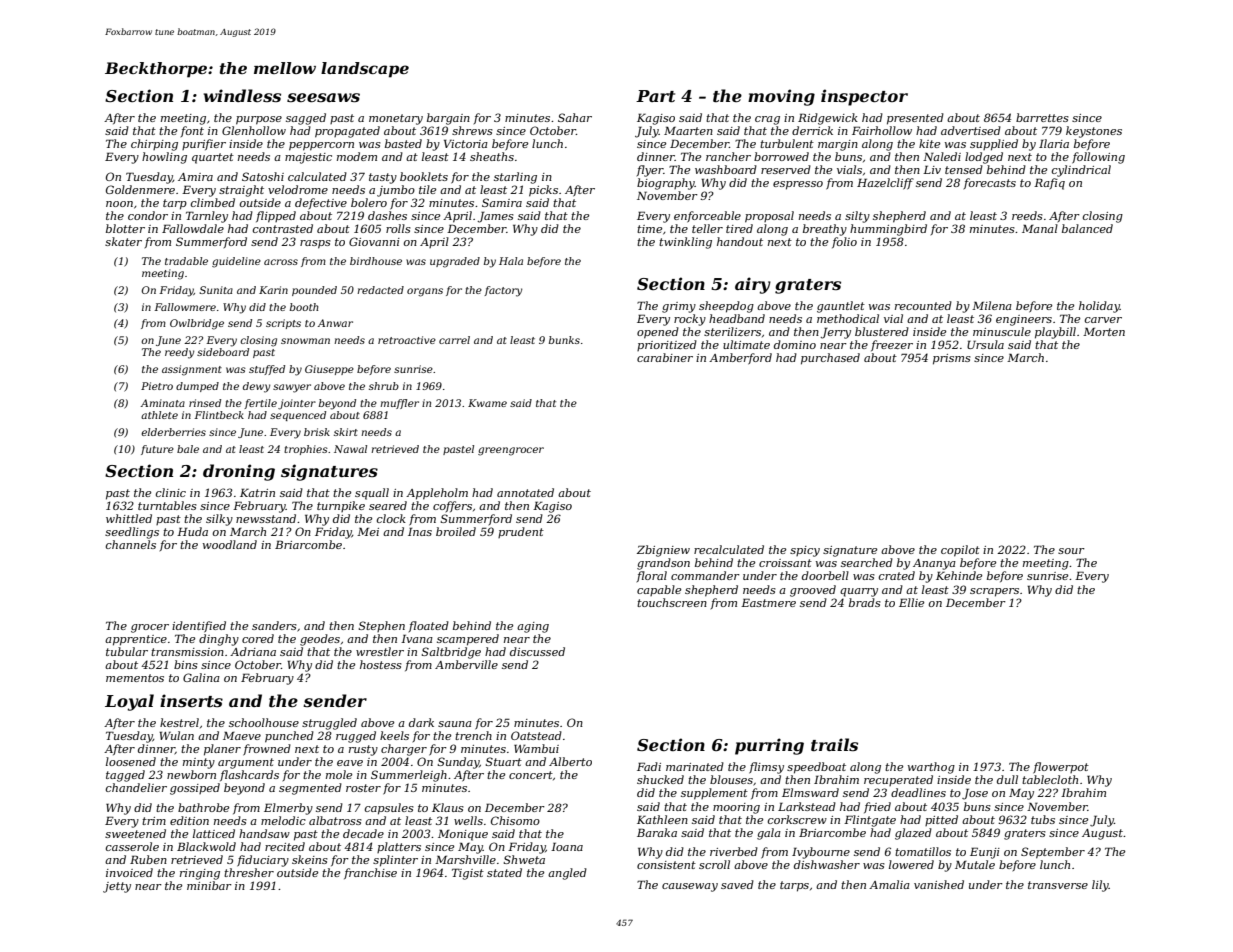  I want to click on identified, so click(199, 627).
